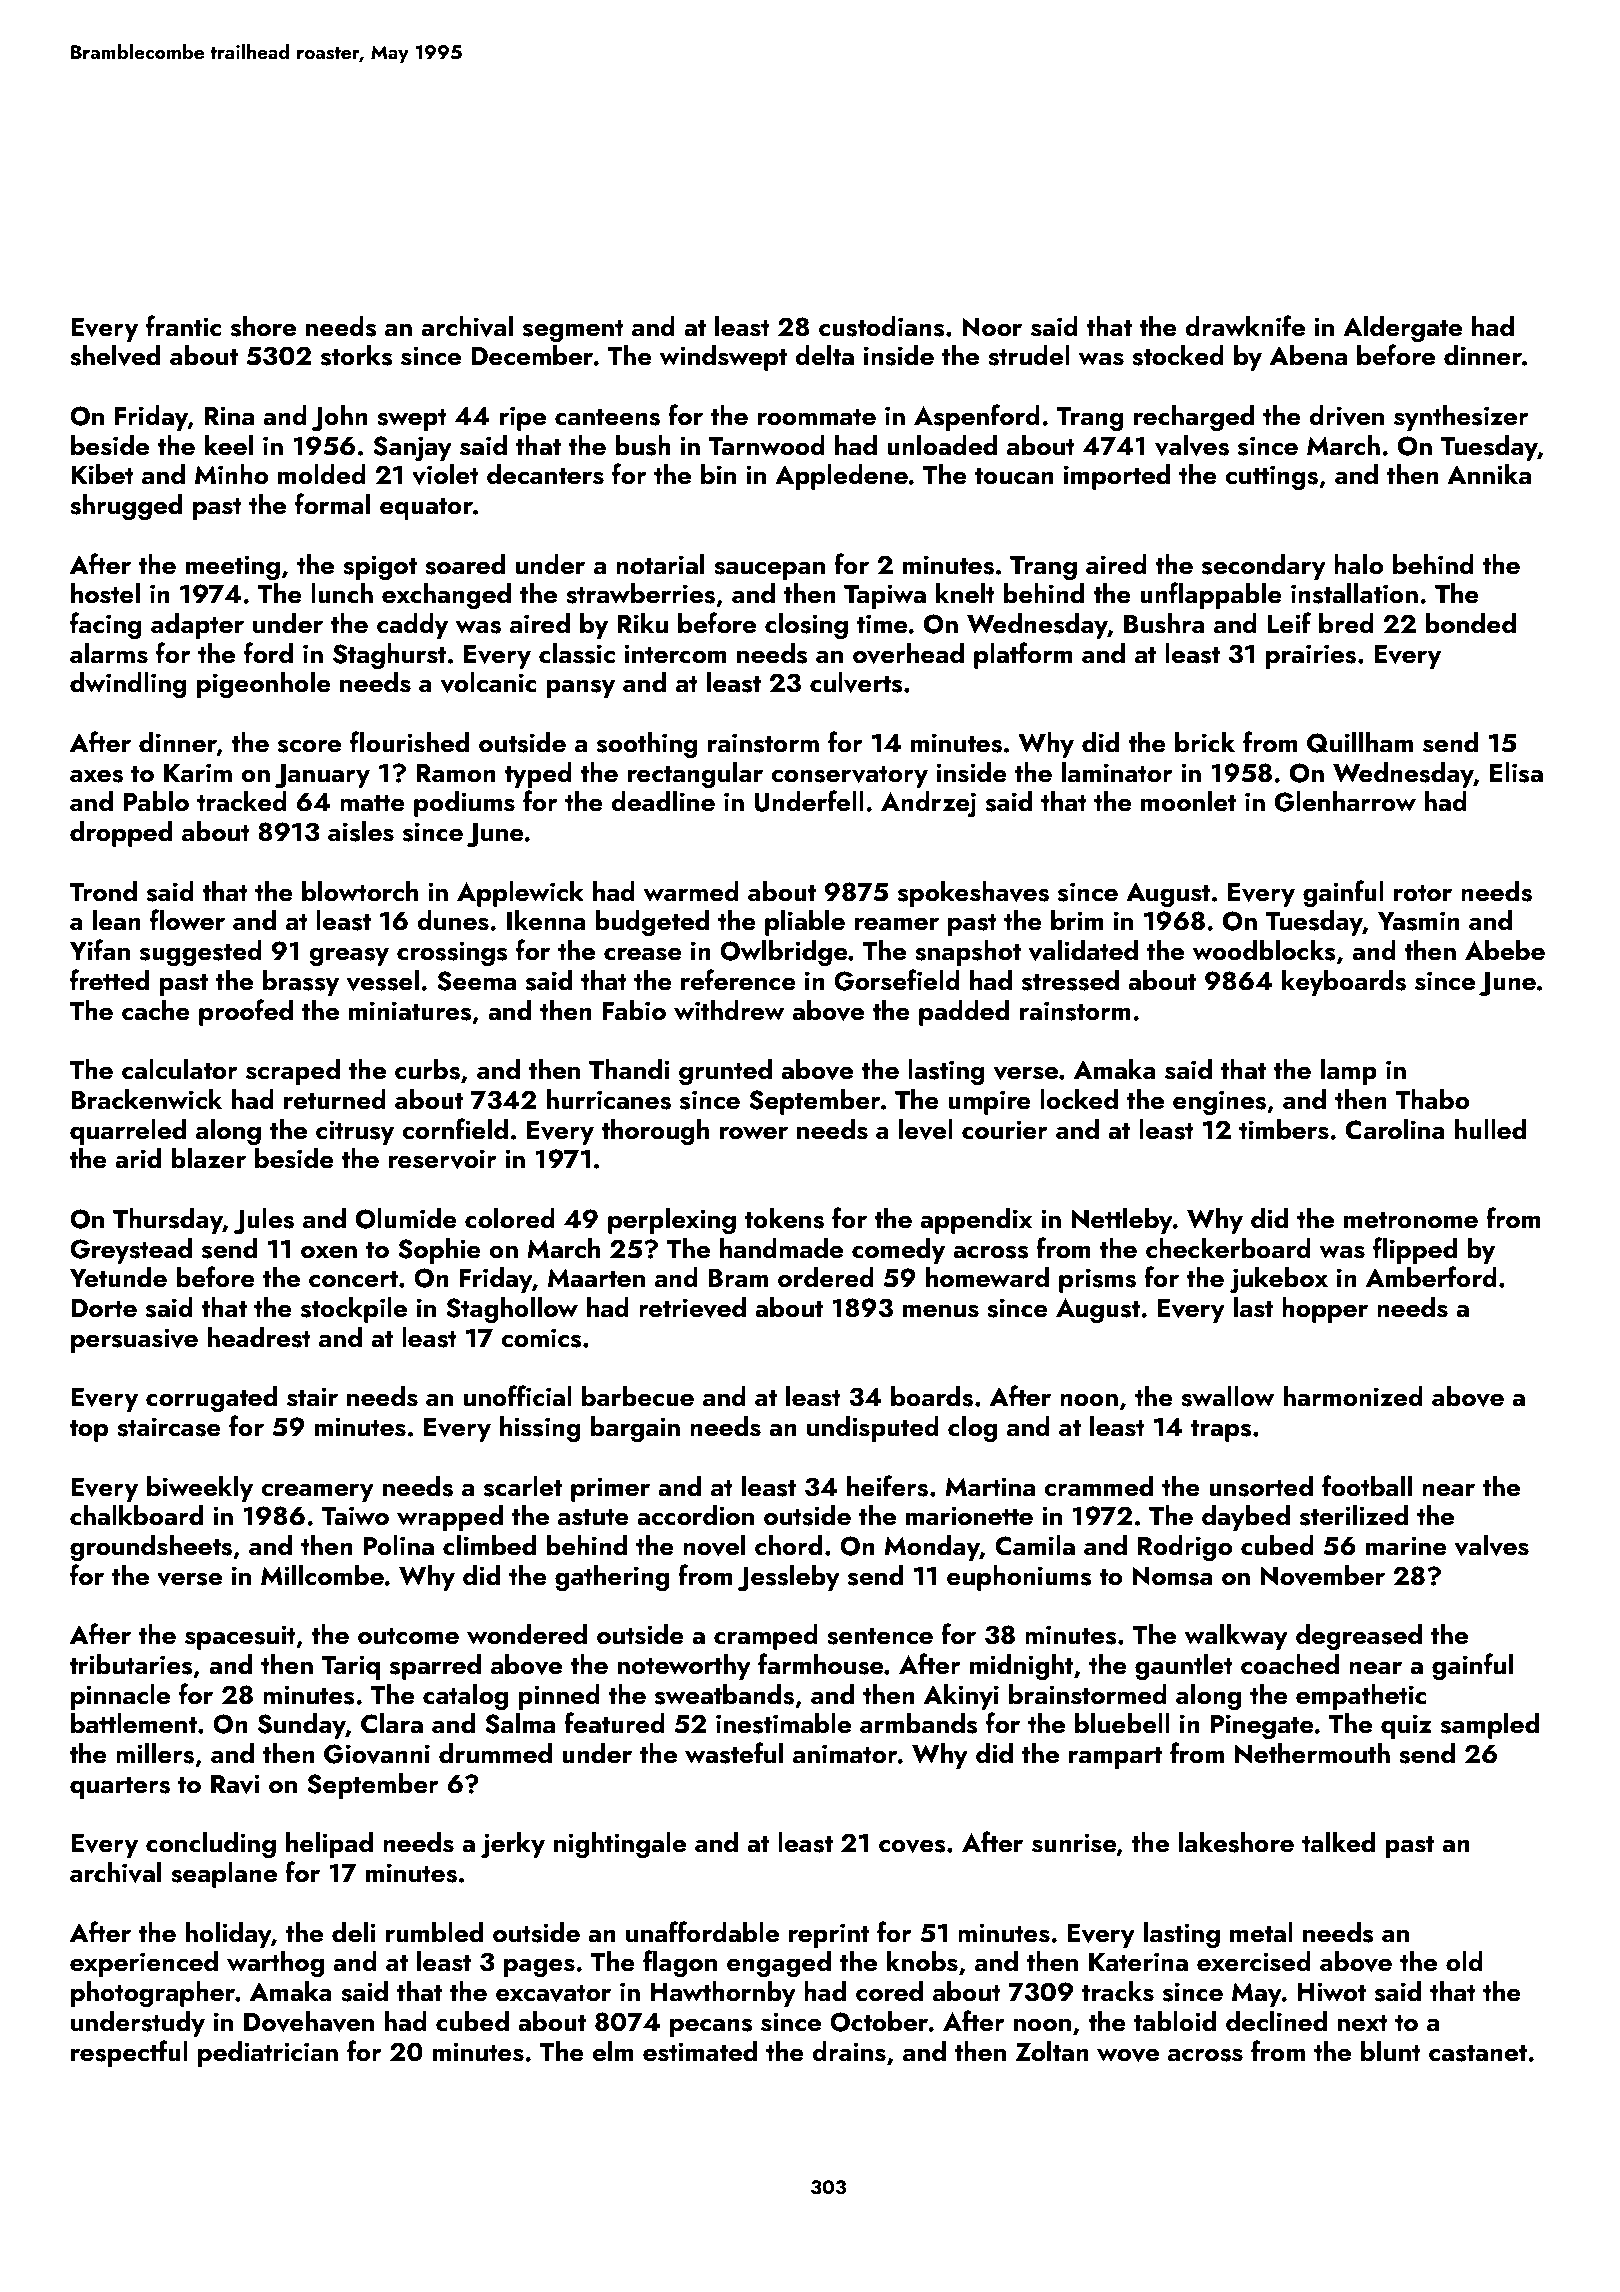  Describe the element at coordinates (573, 331) in the page. I see `segment` at that location.
